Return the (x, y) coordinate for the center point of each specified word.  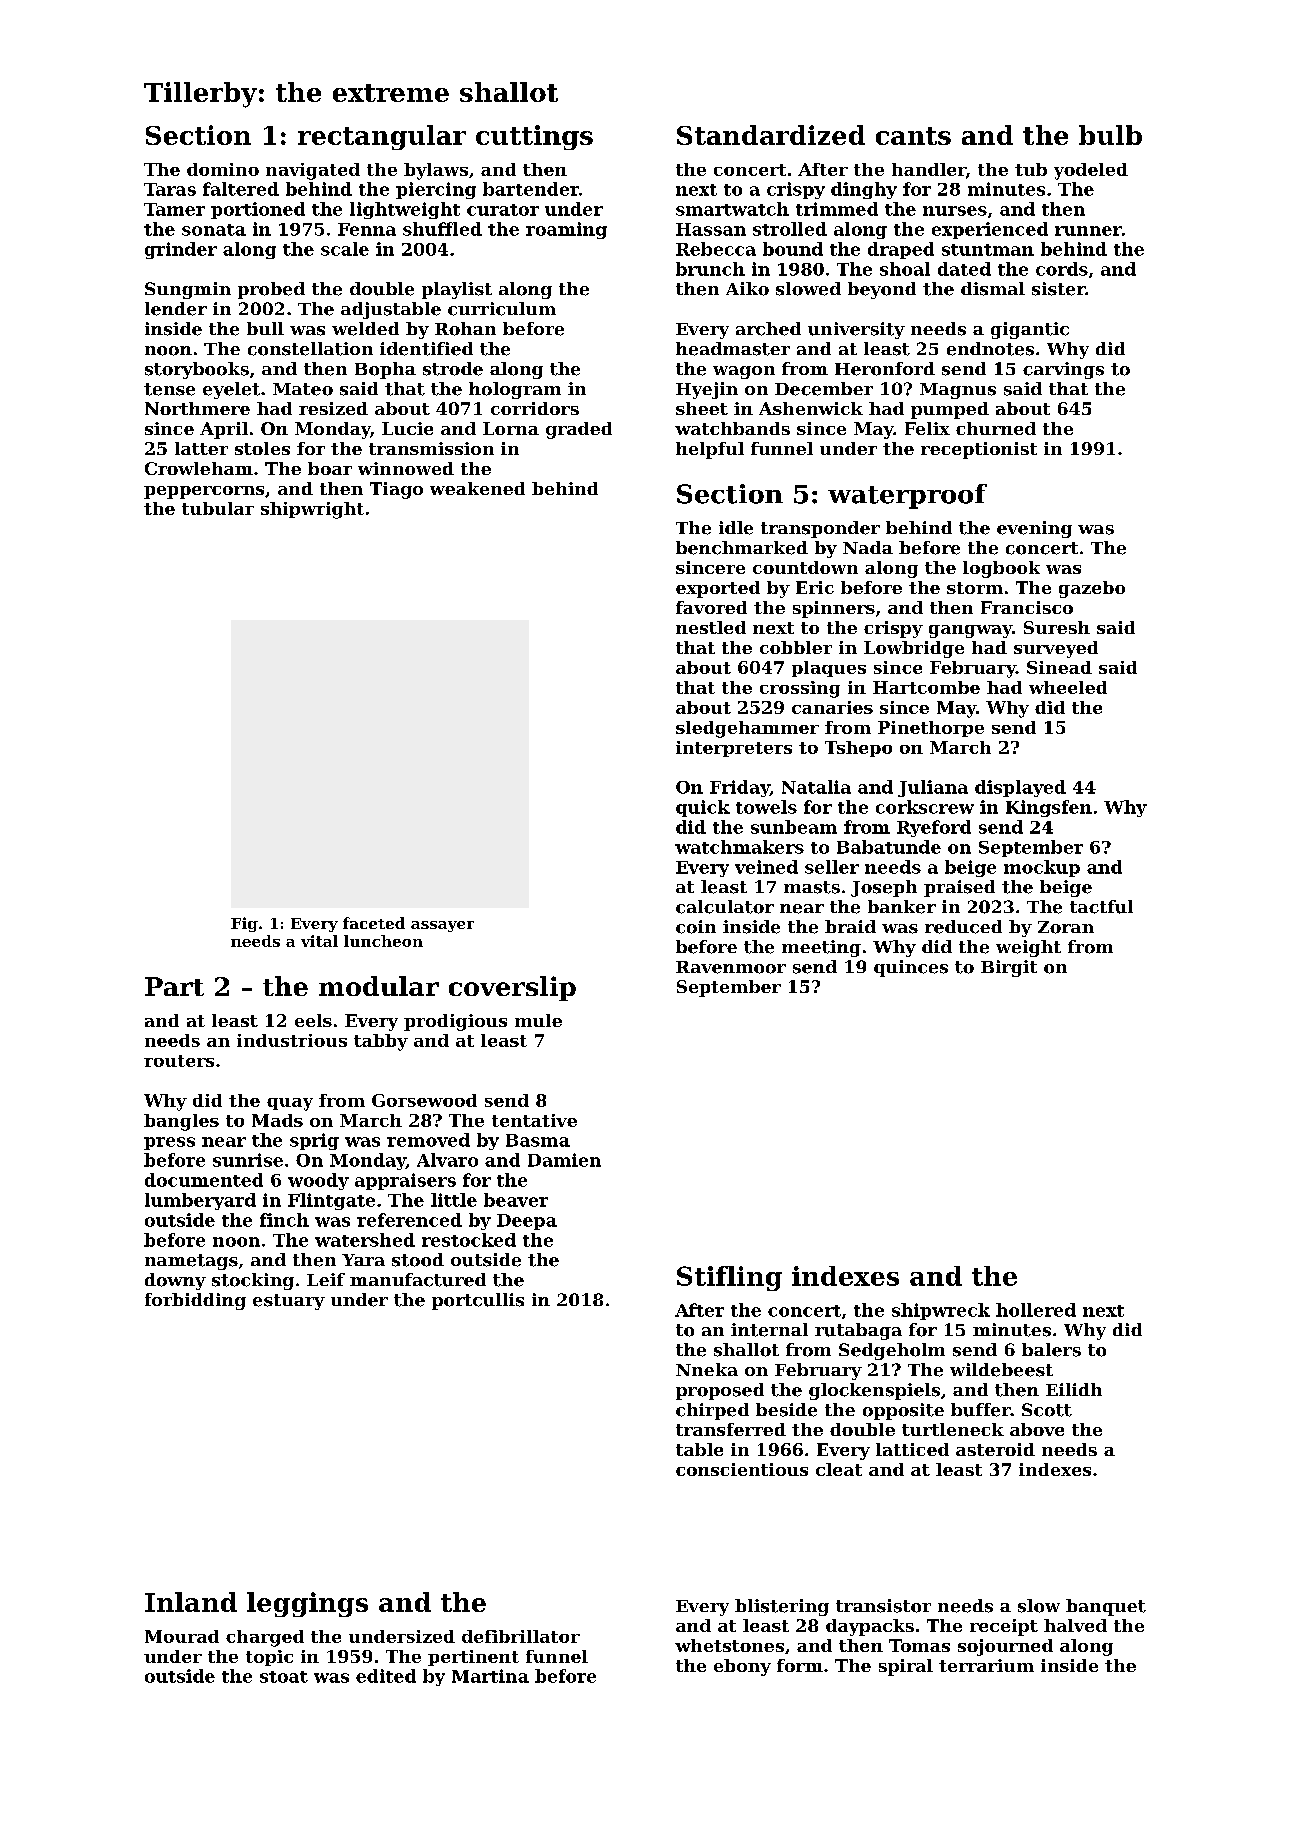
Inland (191, 1602)
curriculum (502, 309)
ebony (742, 1667)
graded (579, 430)
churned (996, 428)
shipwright (312, 510)
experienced (990, 230)
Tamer (174, 209)
